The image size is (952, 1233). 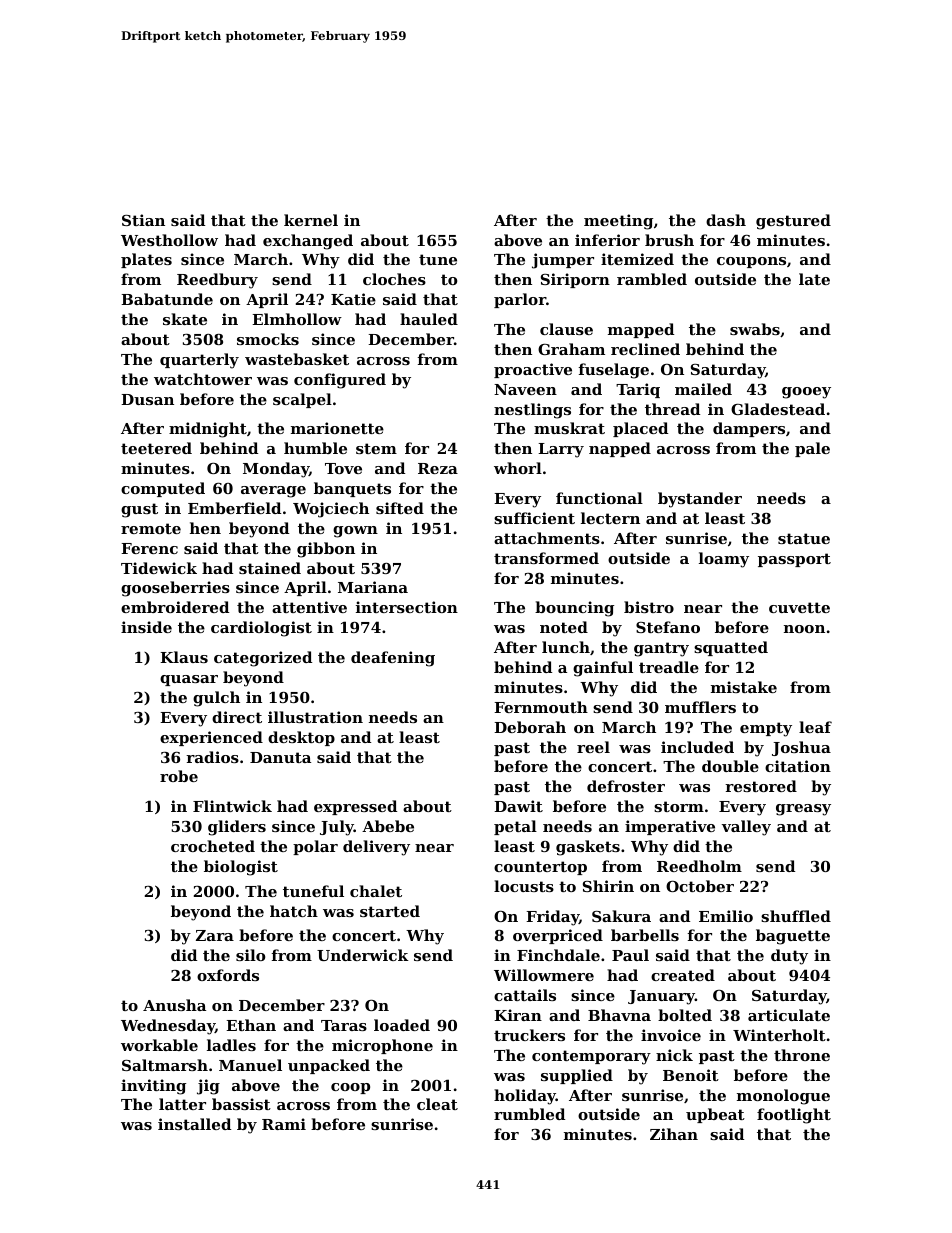 What do you see at coordinates (156, 448) in the screenshot?
I see `teetered` at bounding box center [156, 448].
